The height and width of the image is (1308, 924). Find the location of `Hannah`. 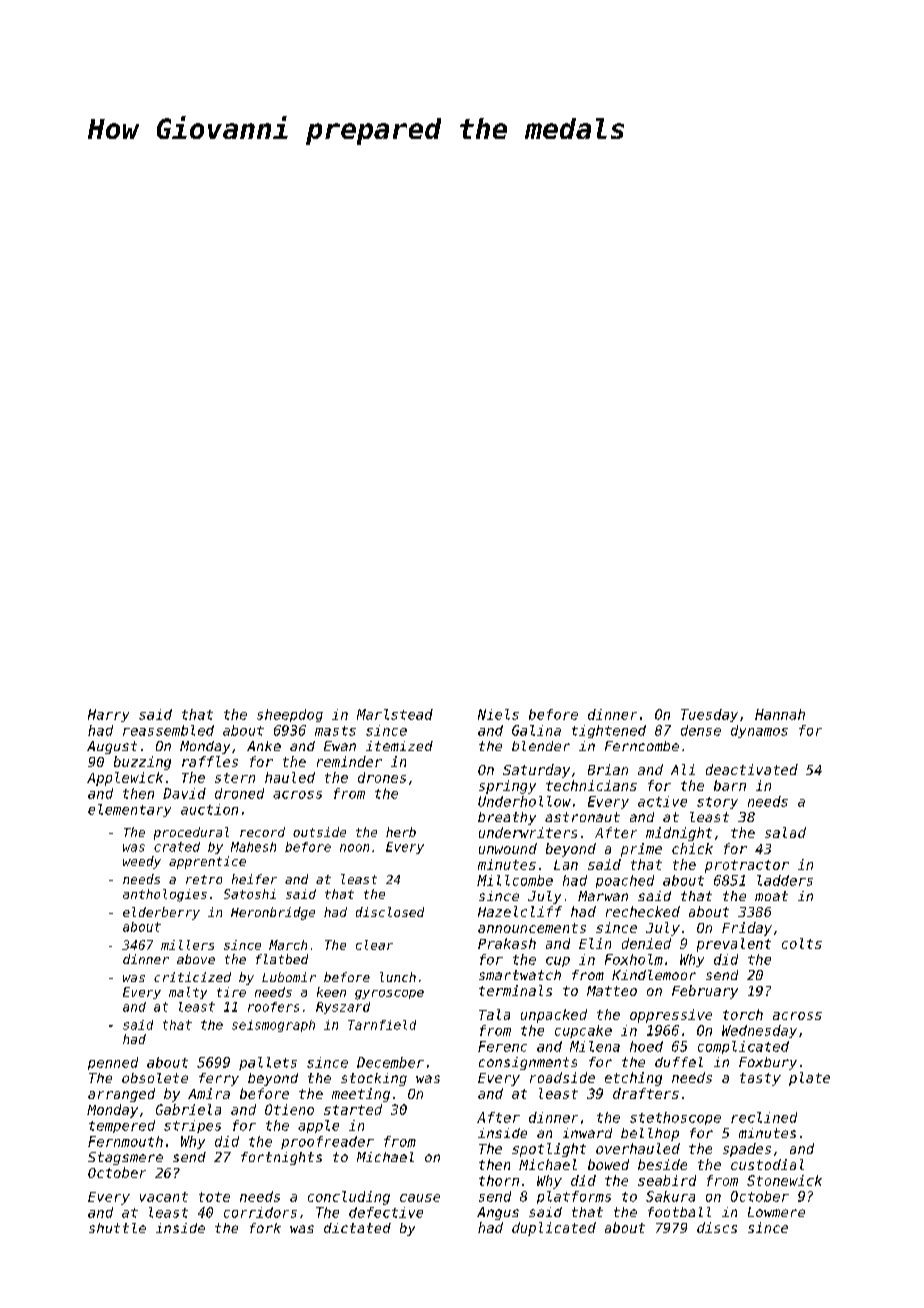

Hannah is located at coordinates (780, 714).
